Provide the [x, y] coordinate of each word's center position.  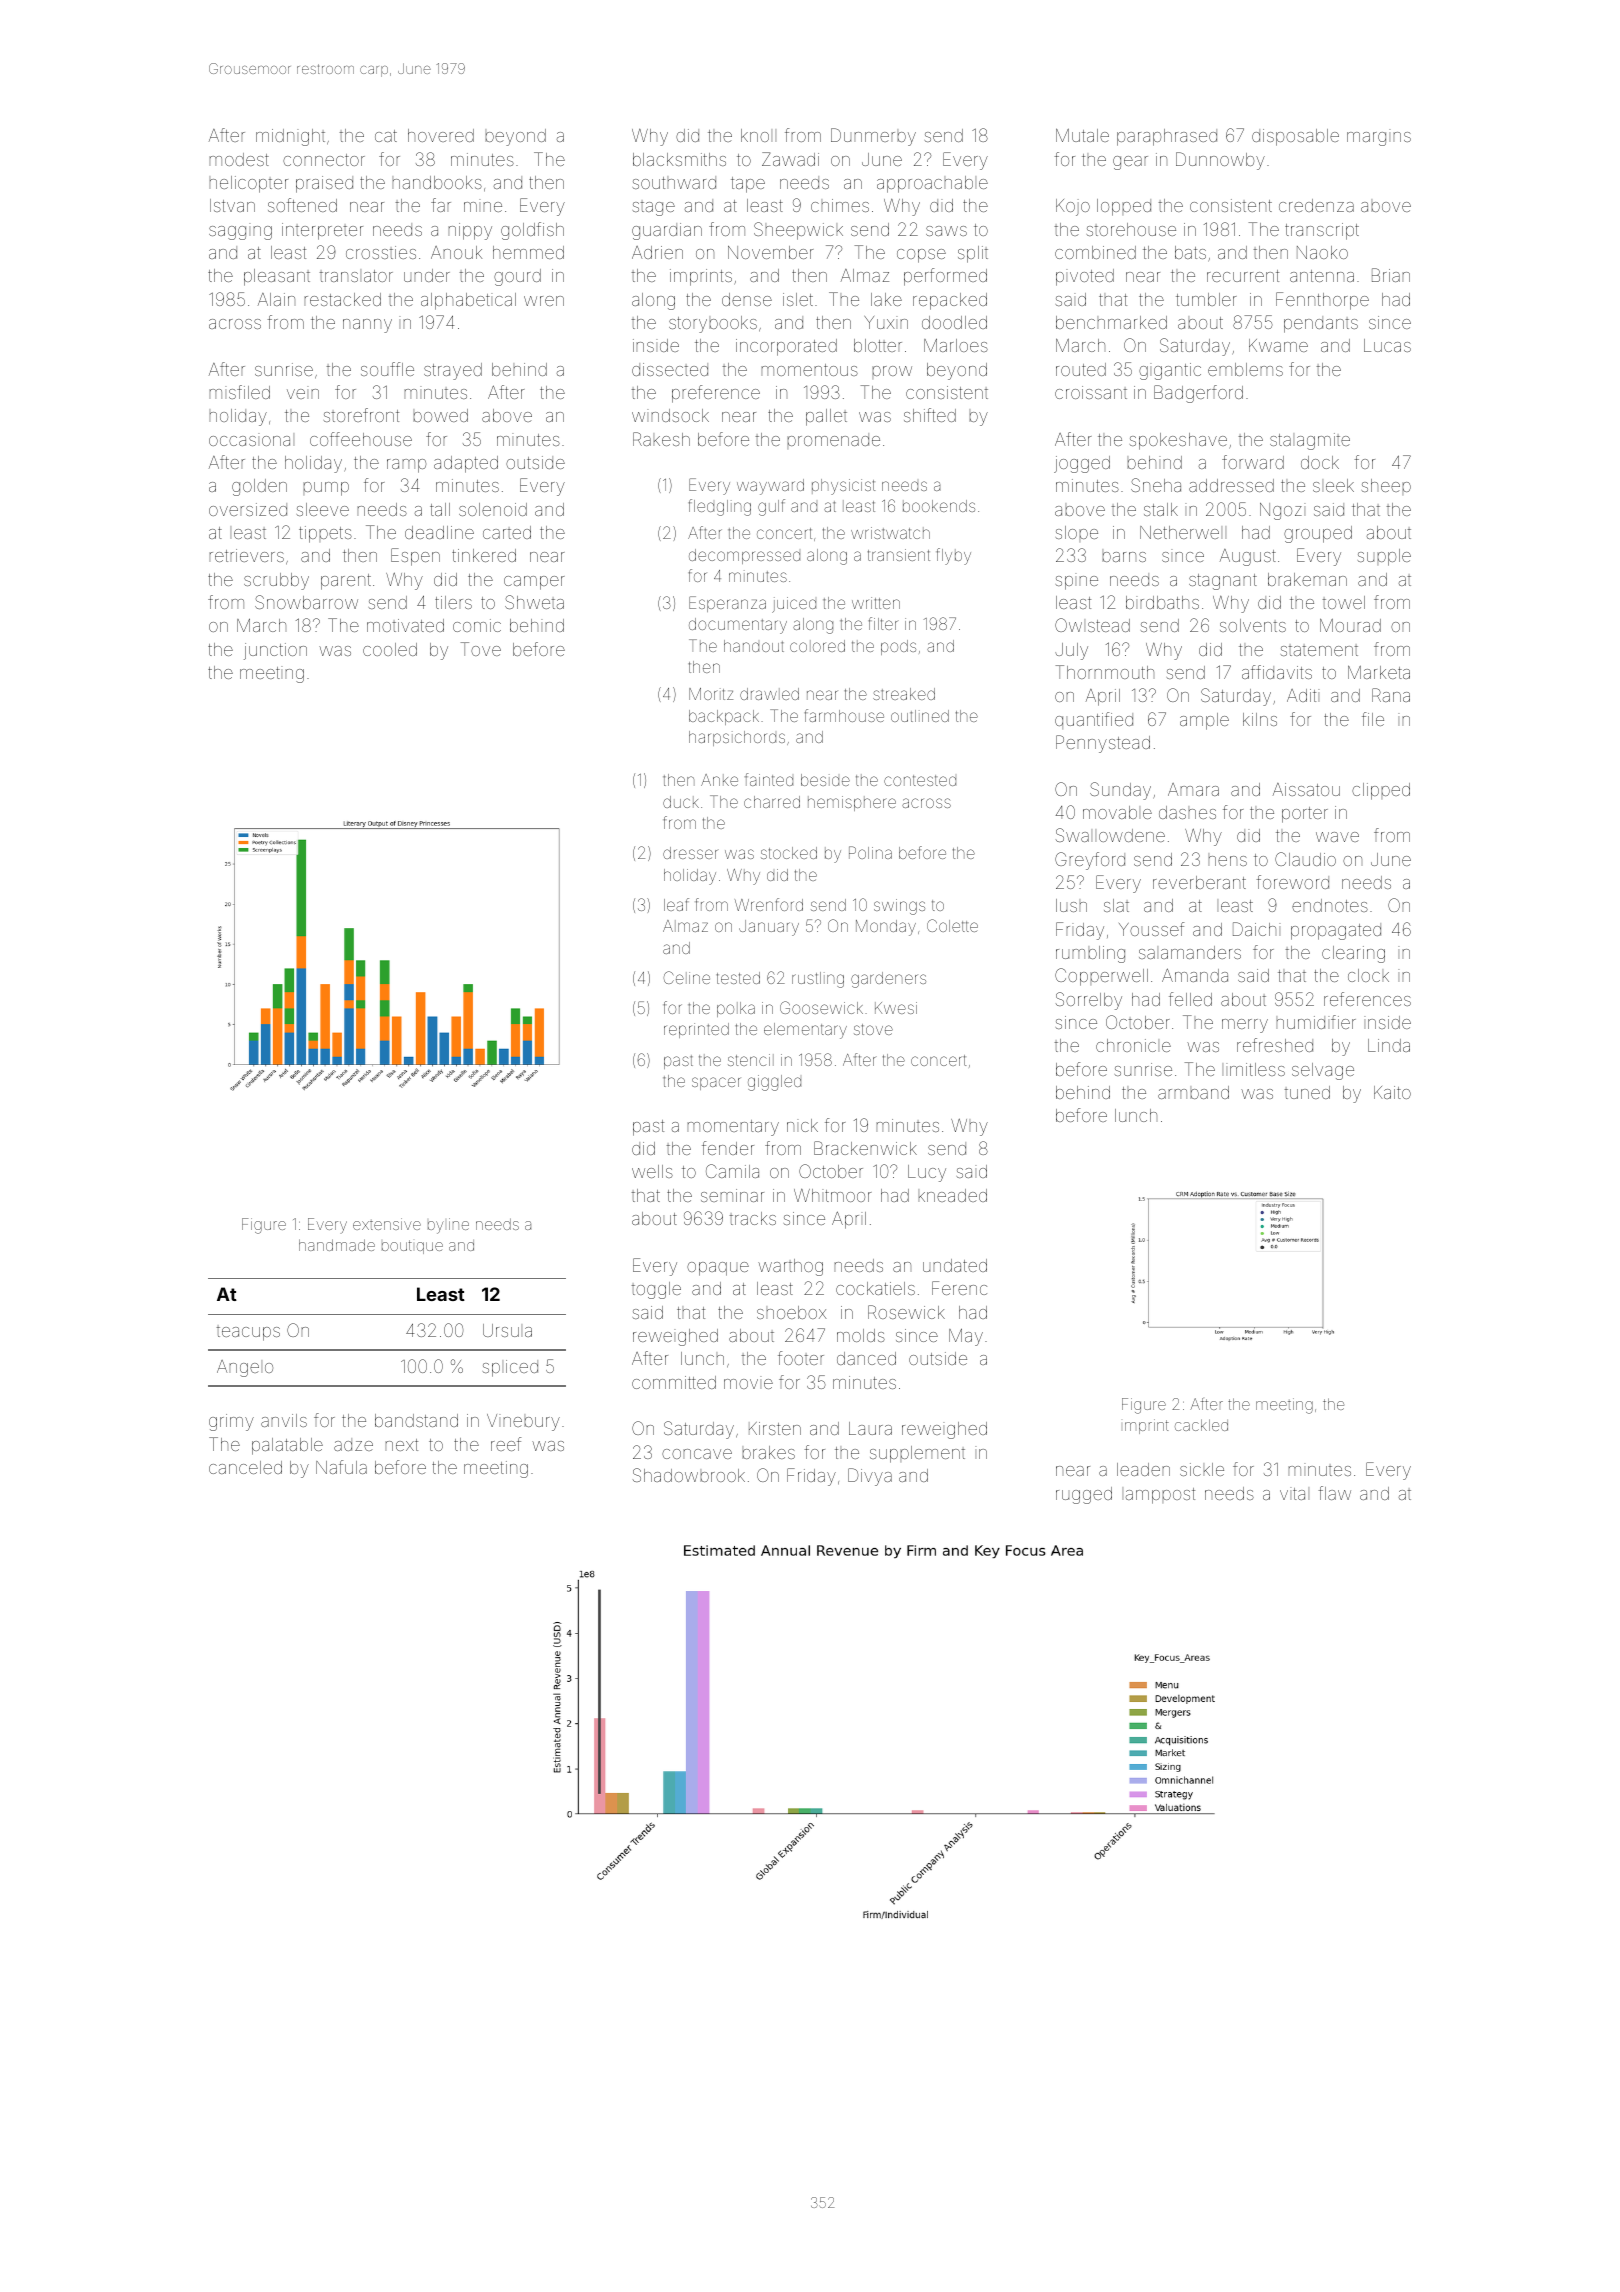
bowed [441, 415]
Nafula [341, 1467]
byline [448, 1226]
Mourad [1350, 625]
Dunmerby [873, 137]
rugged [1084, 1495]
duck [681, 802]
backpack [724, 717]
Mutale [1082, 135]
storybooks [713, 324]
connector [324, 160]
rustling [818, 980]
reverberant [1199, 882]
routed [1081, 369]
